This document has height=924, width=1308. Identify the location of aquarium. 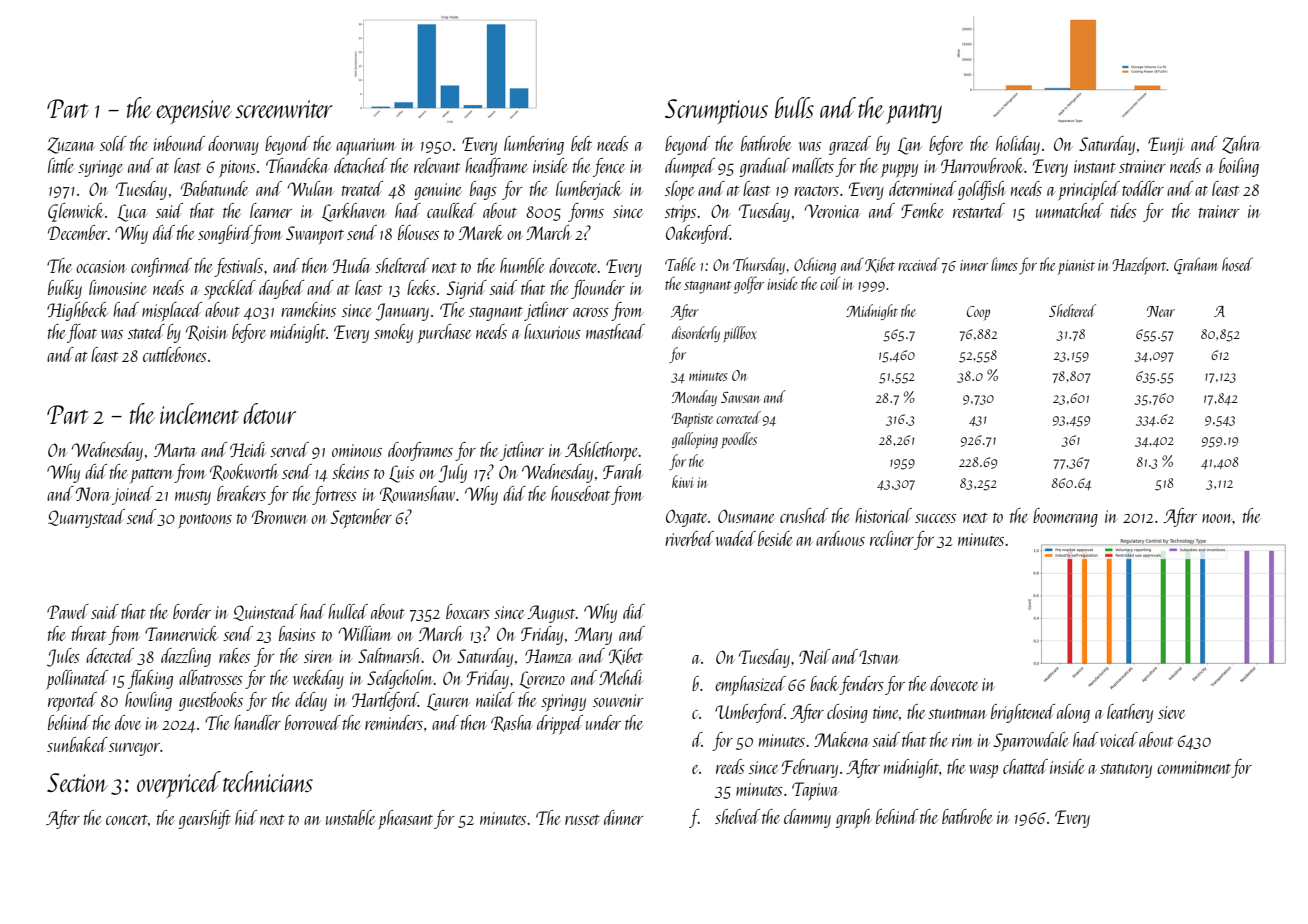
(366, 147).
